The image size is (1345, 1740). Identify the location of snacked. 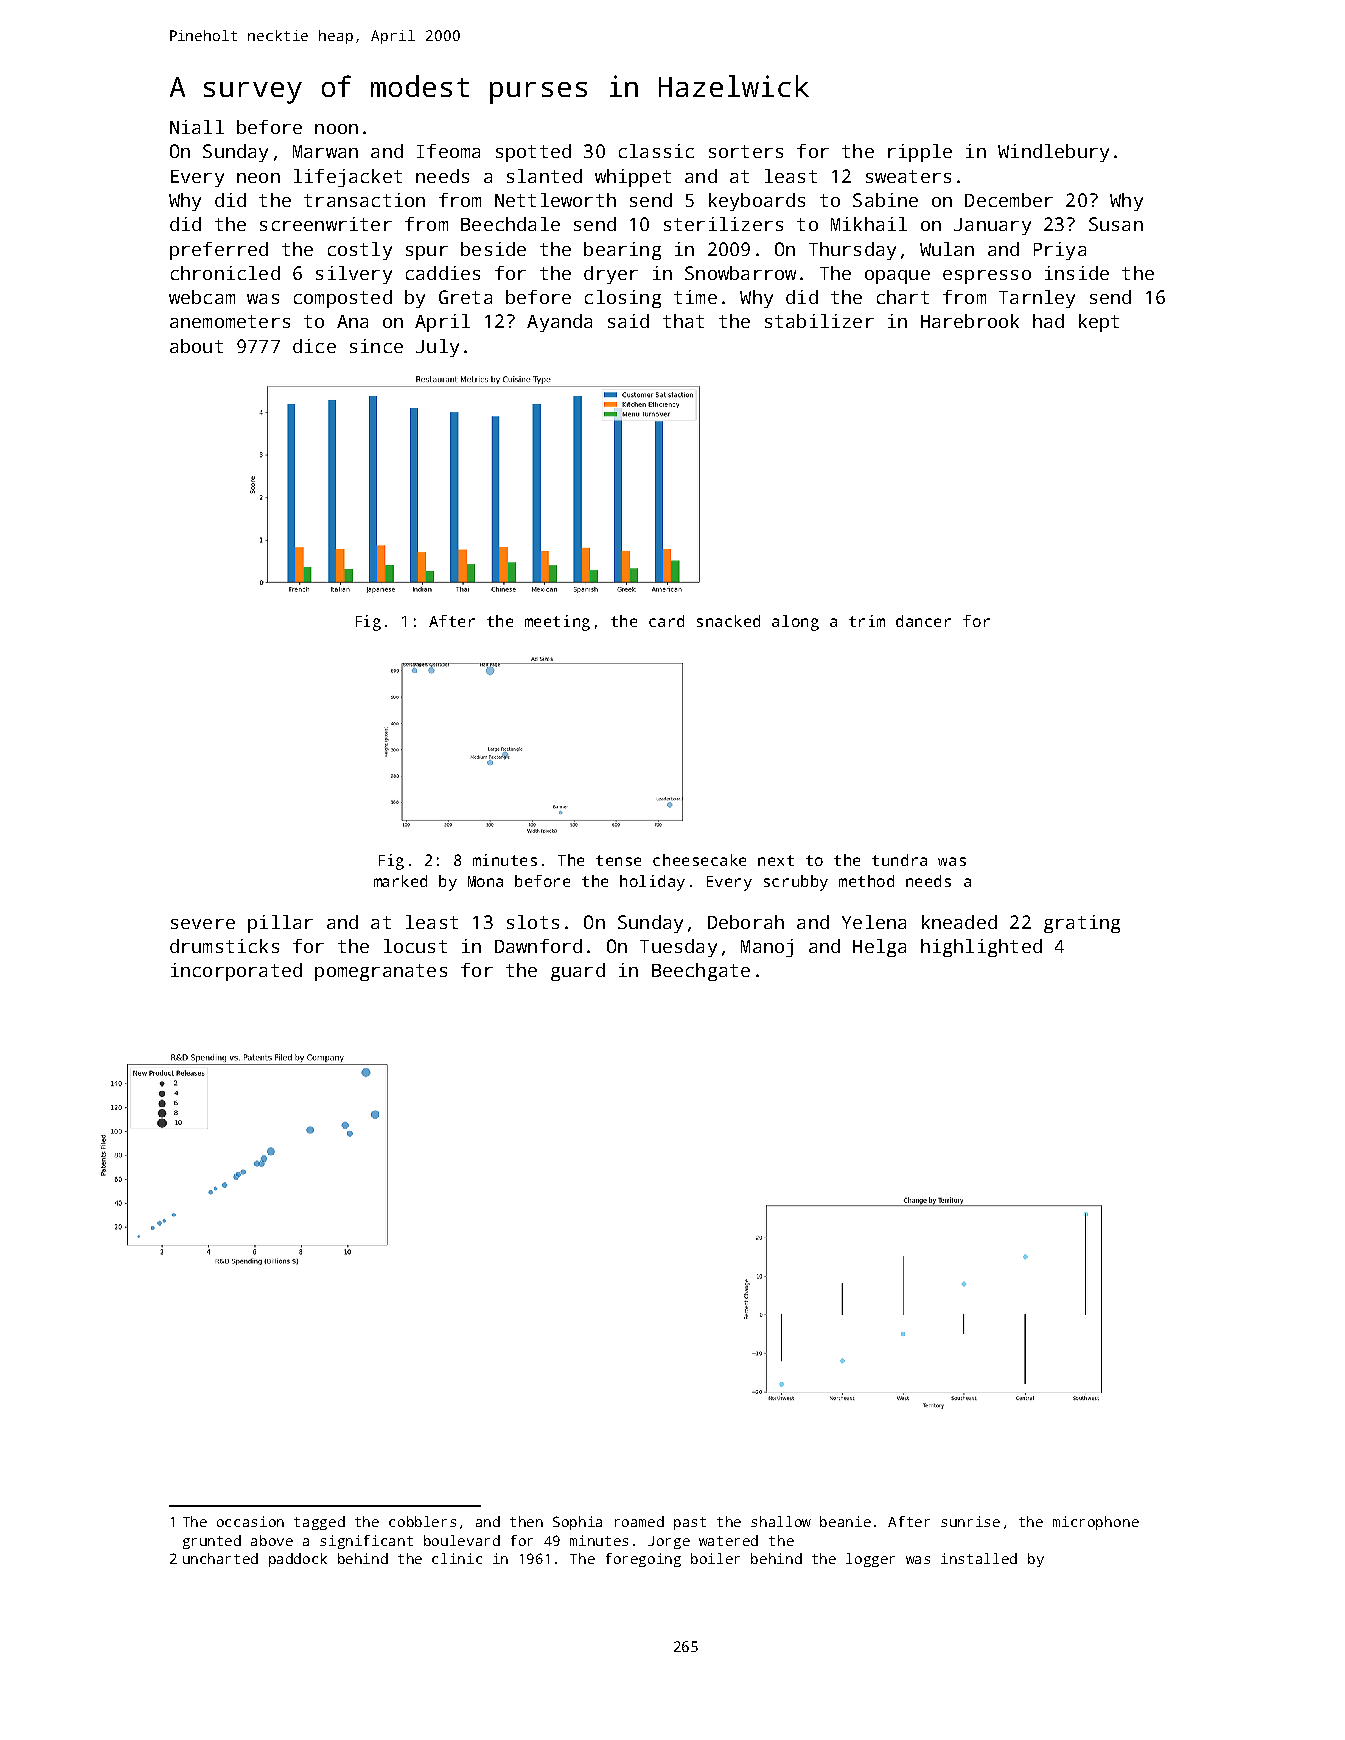
(728, 621).
